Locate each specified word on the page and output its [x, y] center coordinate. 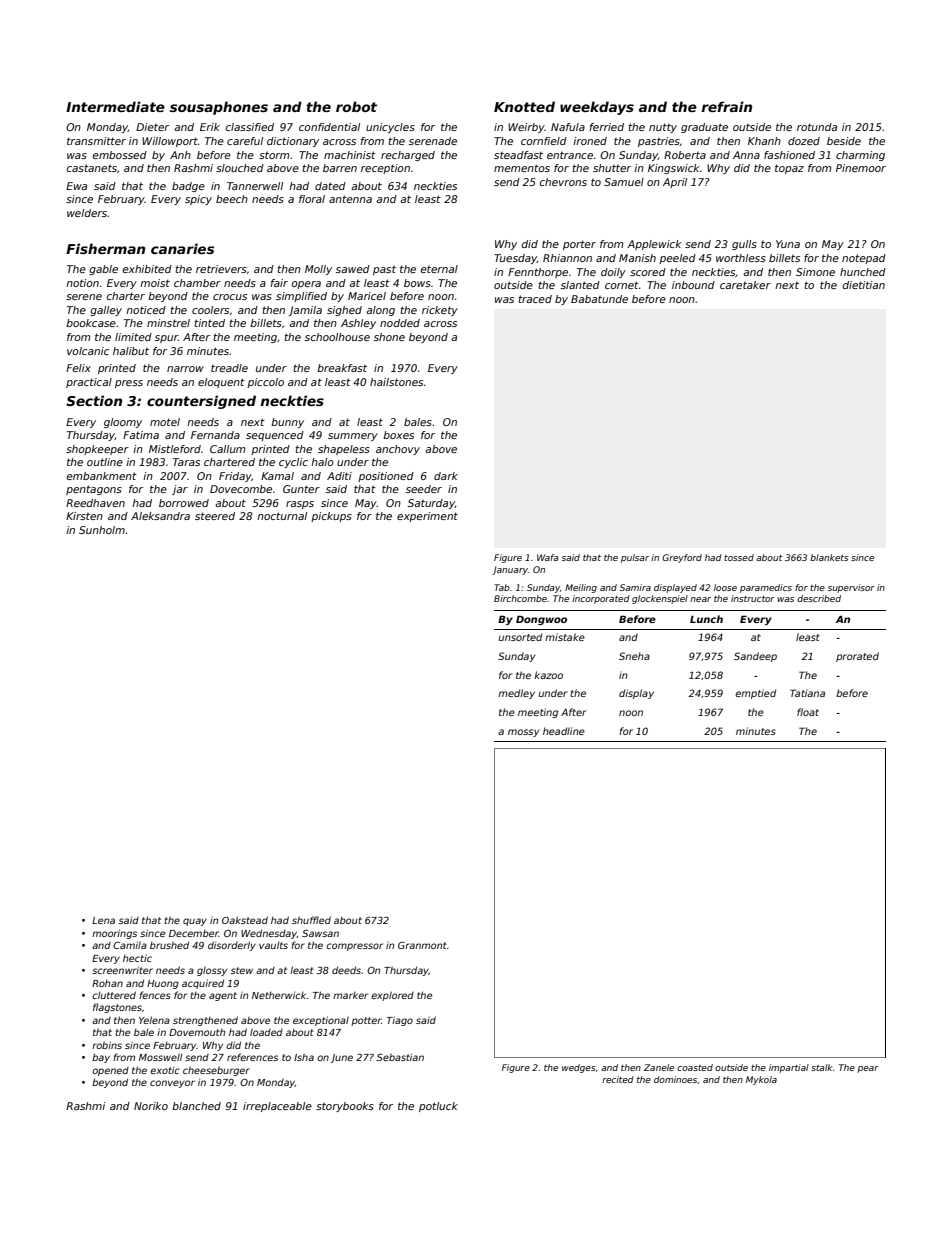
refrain [726, 106]
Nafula [568, 127]
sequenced [275, 436]
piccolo [265, 383]
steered [215, 516]
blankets [829, 557]
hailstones [396, 382]
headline [564, 731]
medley [516, 694]
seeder [424, 489]
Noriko [151, 1106]
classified [250, 127]
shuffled [311, 920]
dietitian [864, 285]
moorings [114, 934]
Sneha [634, 656]
